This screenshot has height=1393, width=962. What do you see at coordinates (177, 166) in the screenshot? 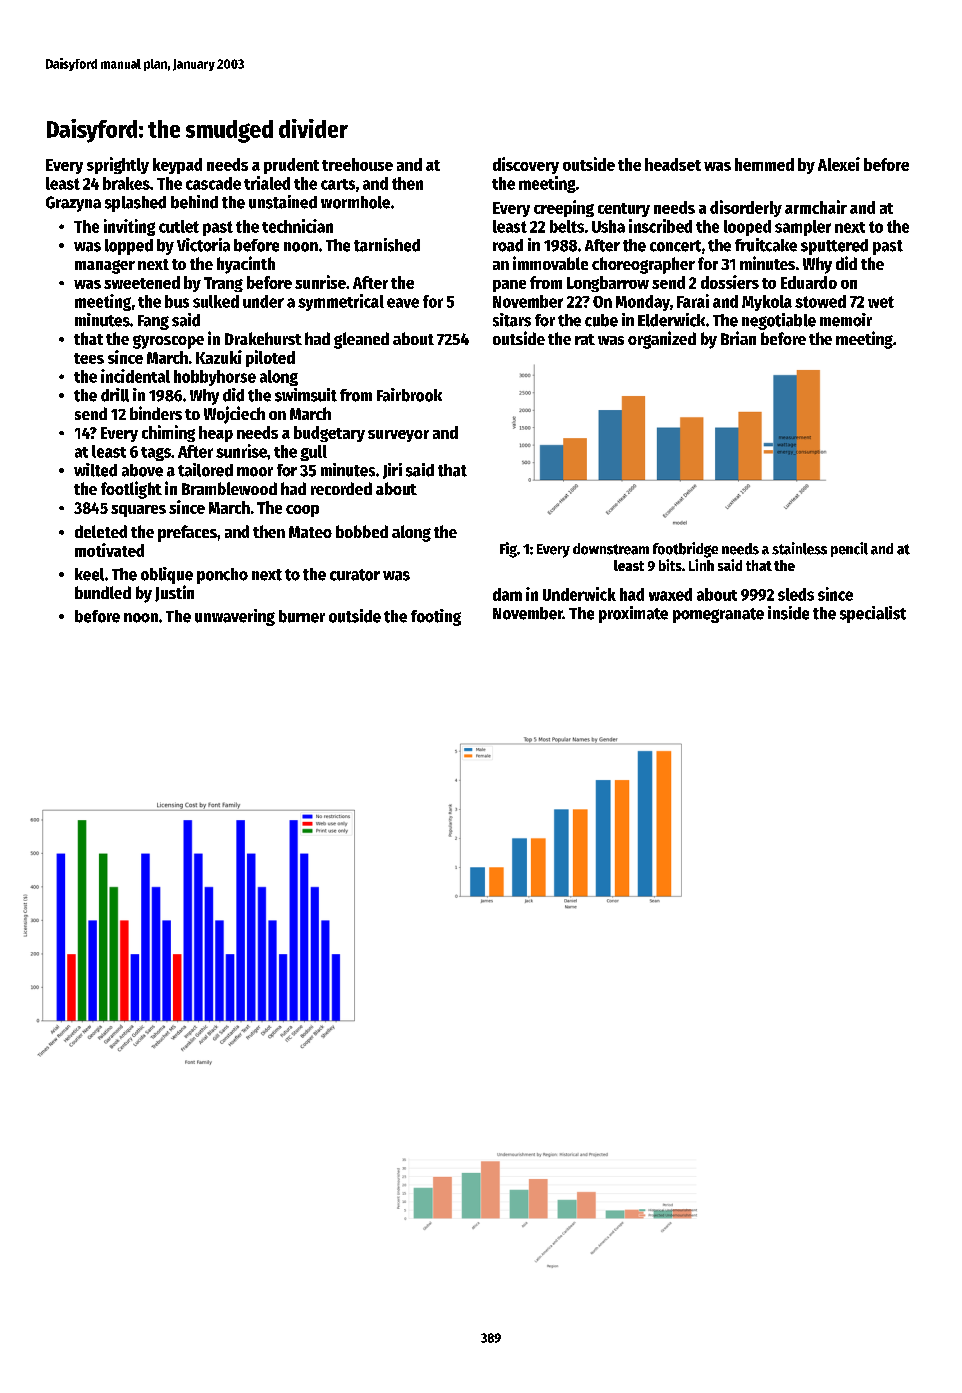
I see `keypad` at bounding box center [177, 166].
